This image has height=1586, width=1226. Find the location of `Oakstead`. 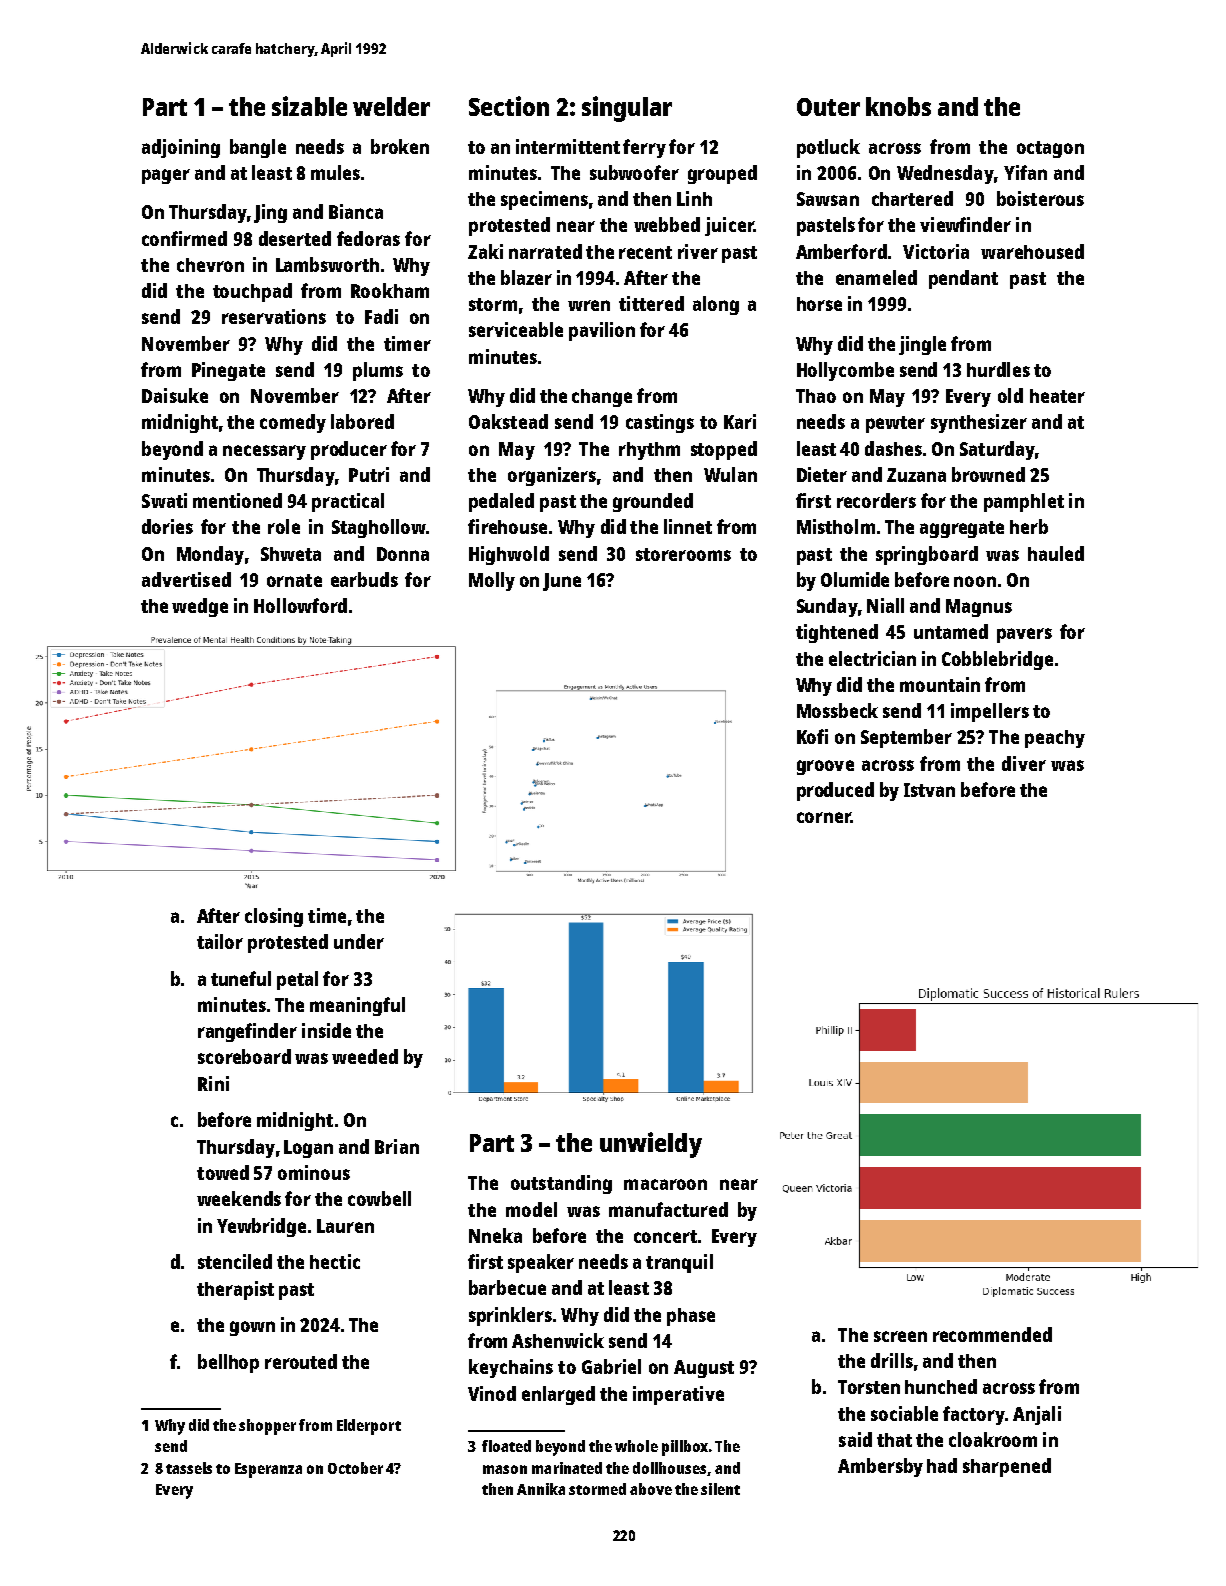

Oakstead is located at coordinates (508, 421).
